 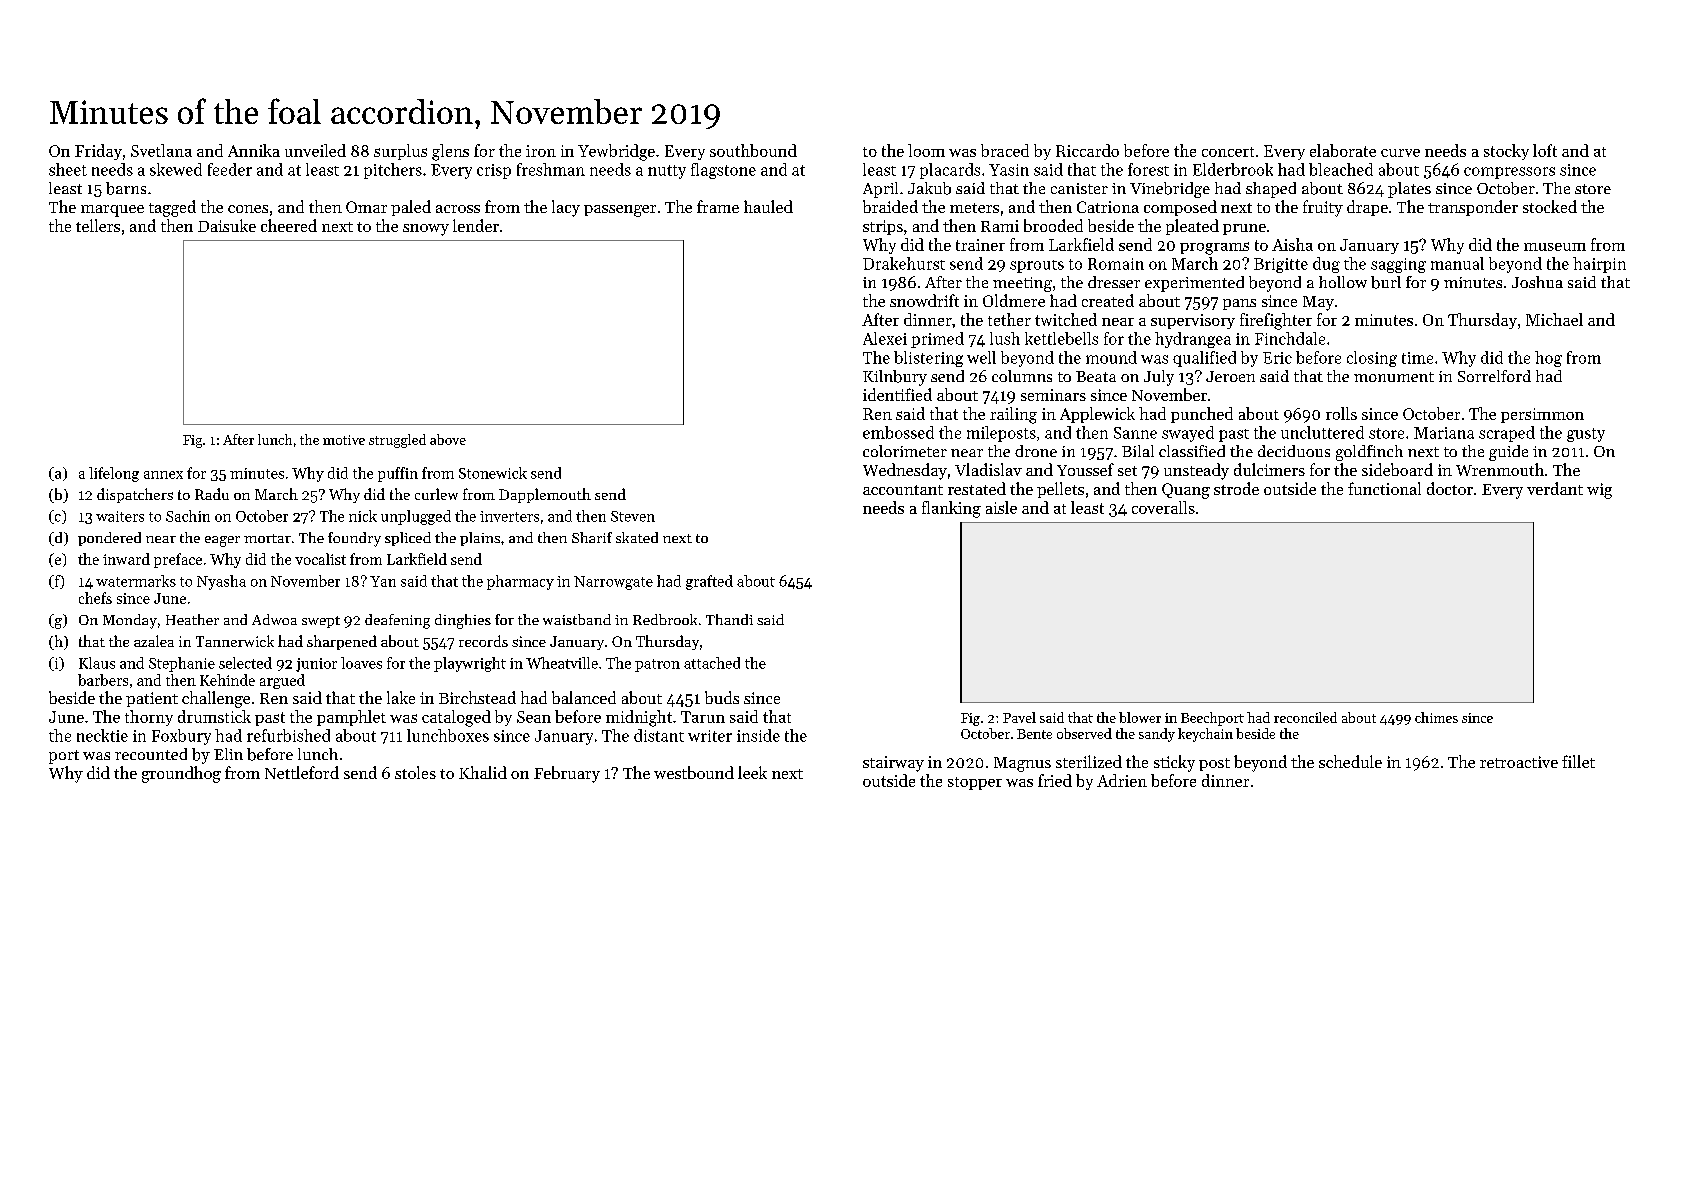 I want to click on Daisuke, so click(x=227, y=225).
